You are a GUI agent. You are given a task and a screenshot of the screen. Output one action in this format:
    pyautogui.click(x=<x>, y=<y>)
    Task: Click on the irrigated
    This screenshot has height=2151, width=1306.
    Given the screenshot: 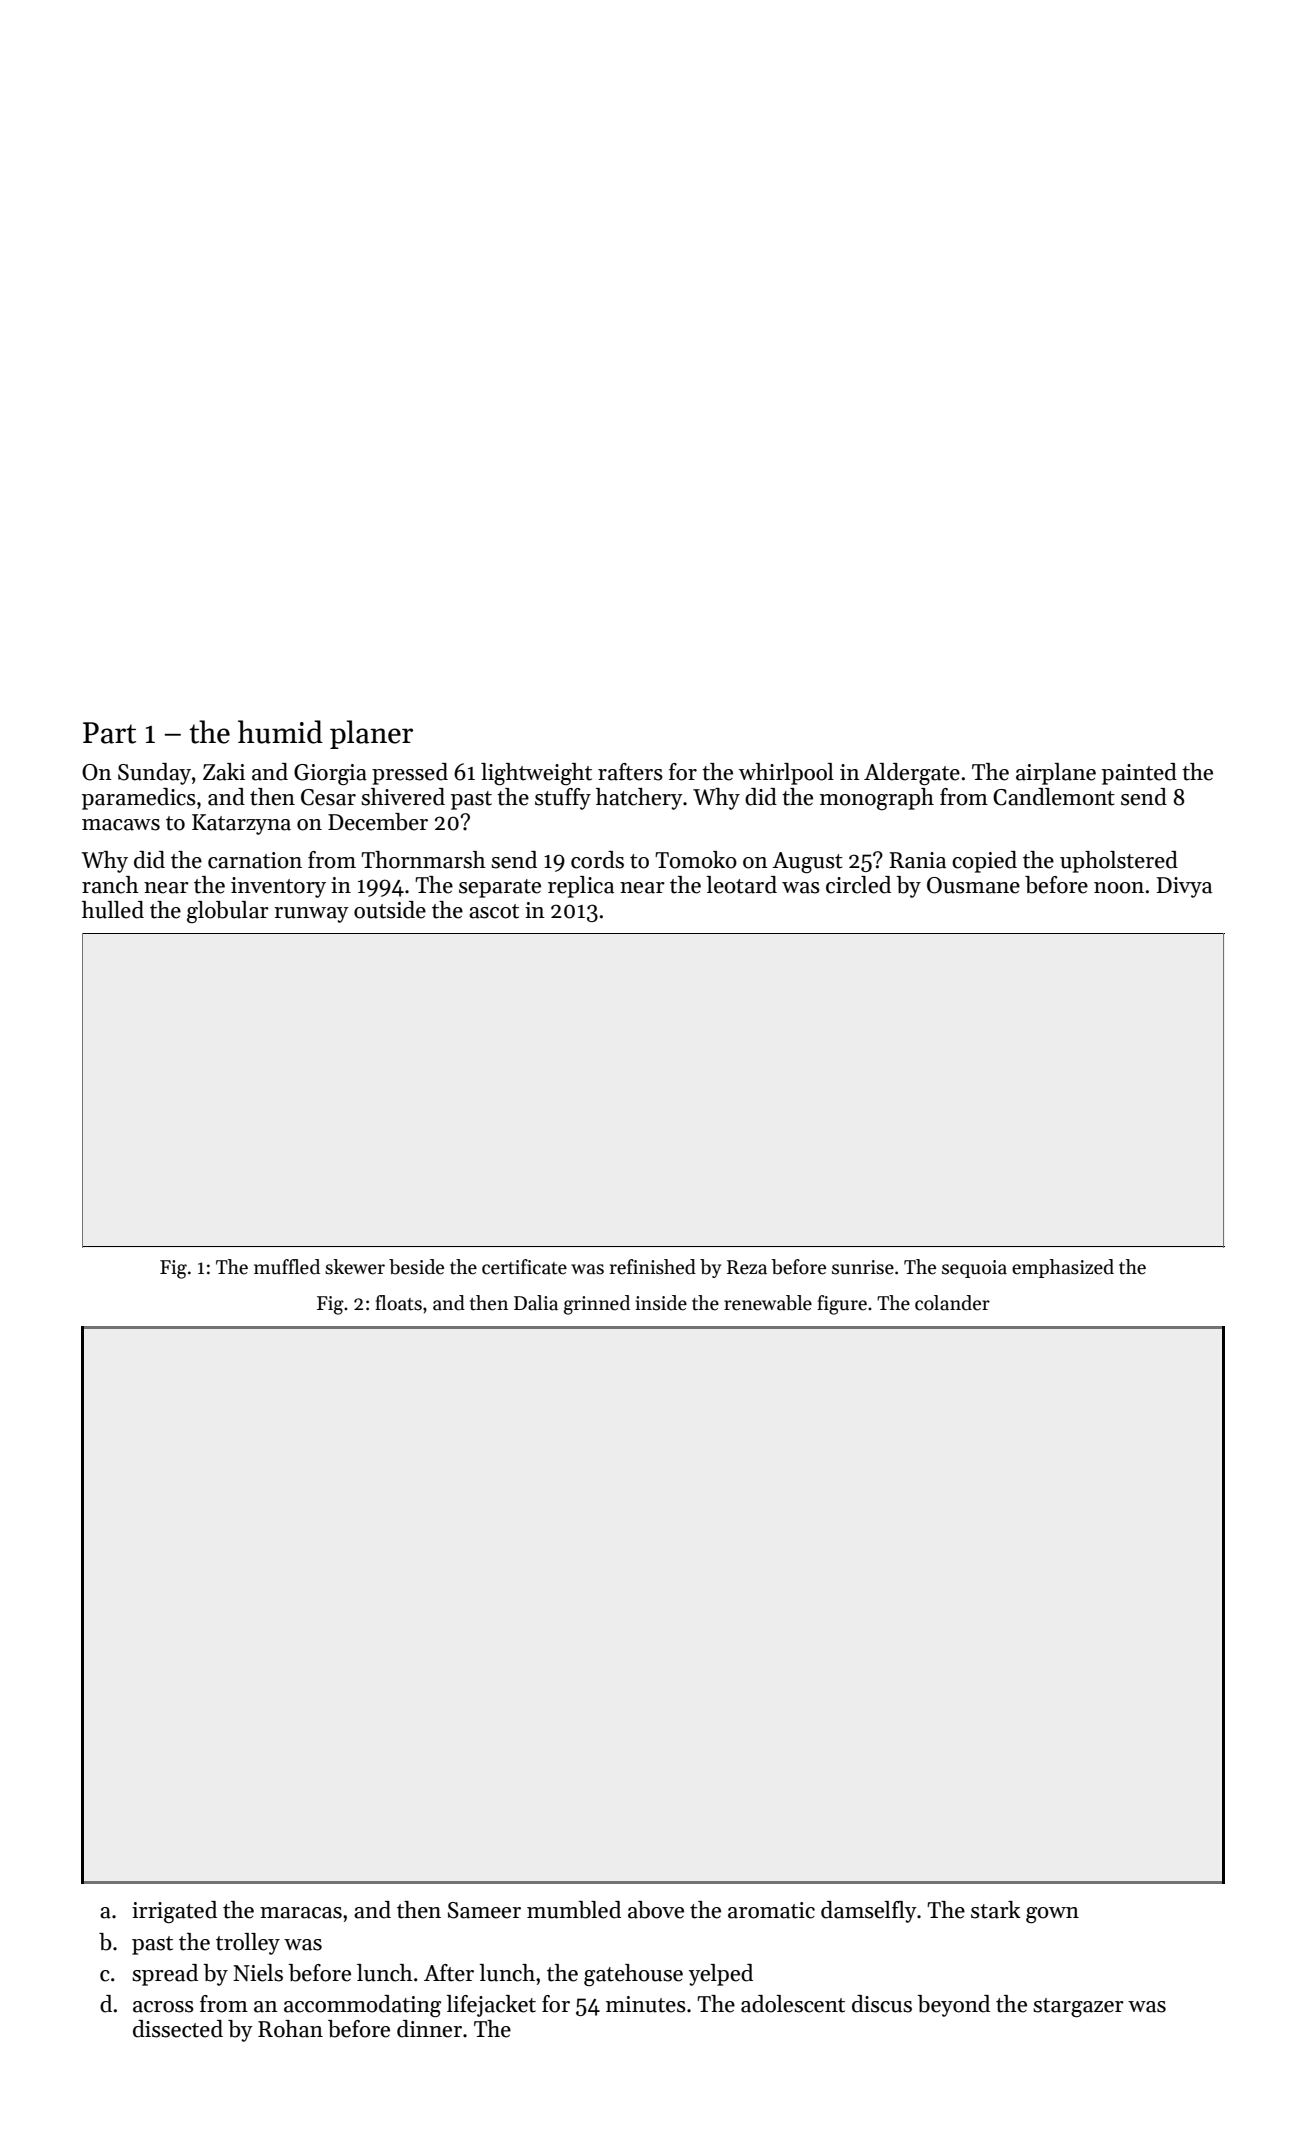 What is the action you would take?
    pyautogui.click(x=174, y=1912)
